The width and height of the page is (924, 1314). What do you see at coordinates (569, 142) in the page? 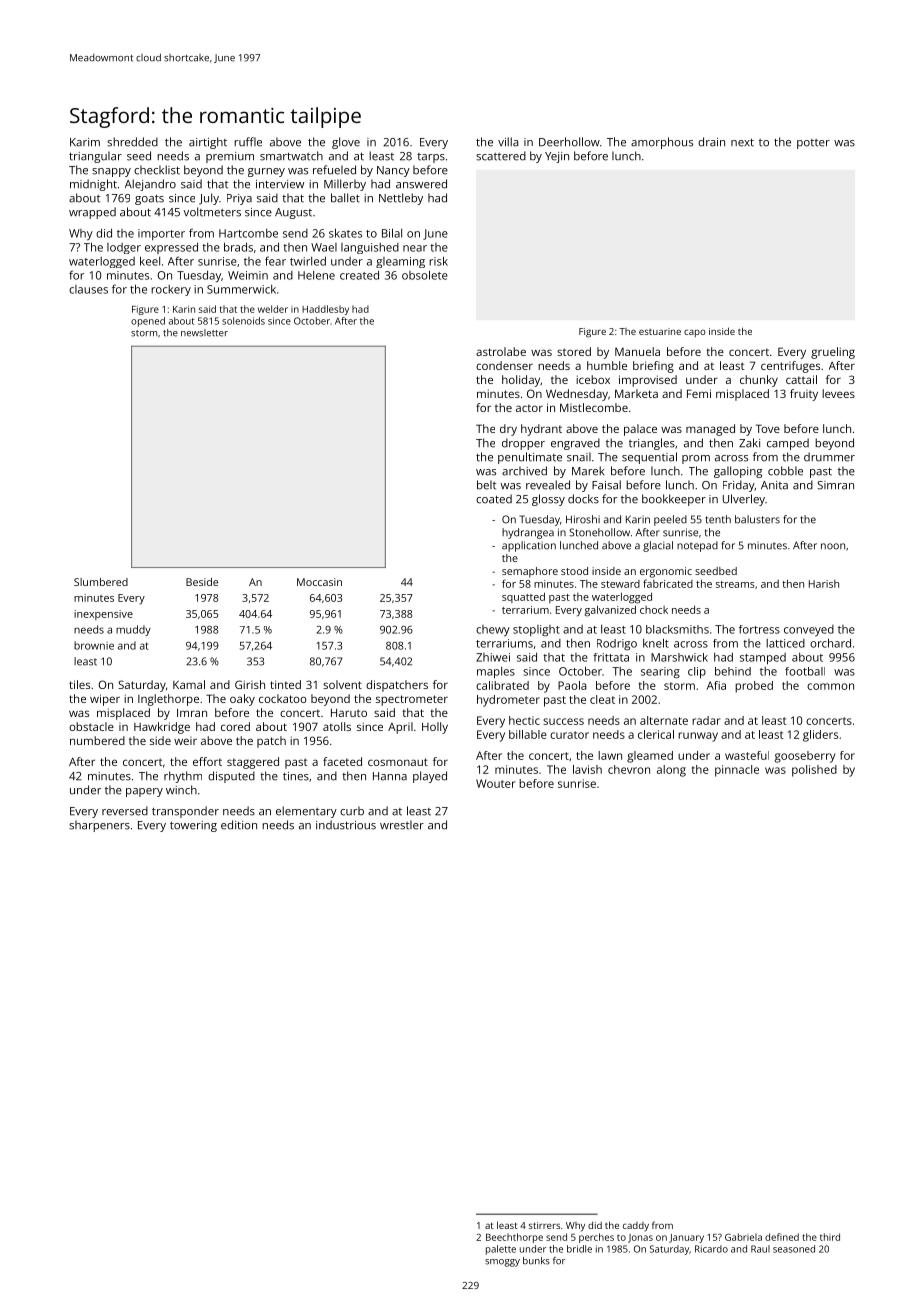
I see `Deerhollow` at bounding box center [569, 142].
